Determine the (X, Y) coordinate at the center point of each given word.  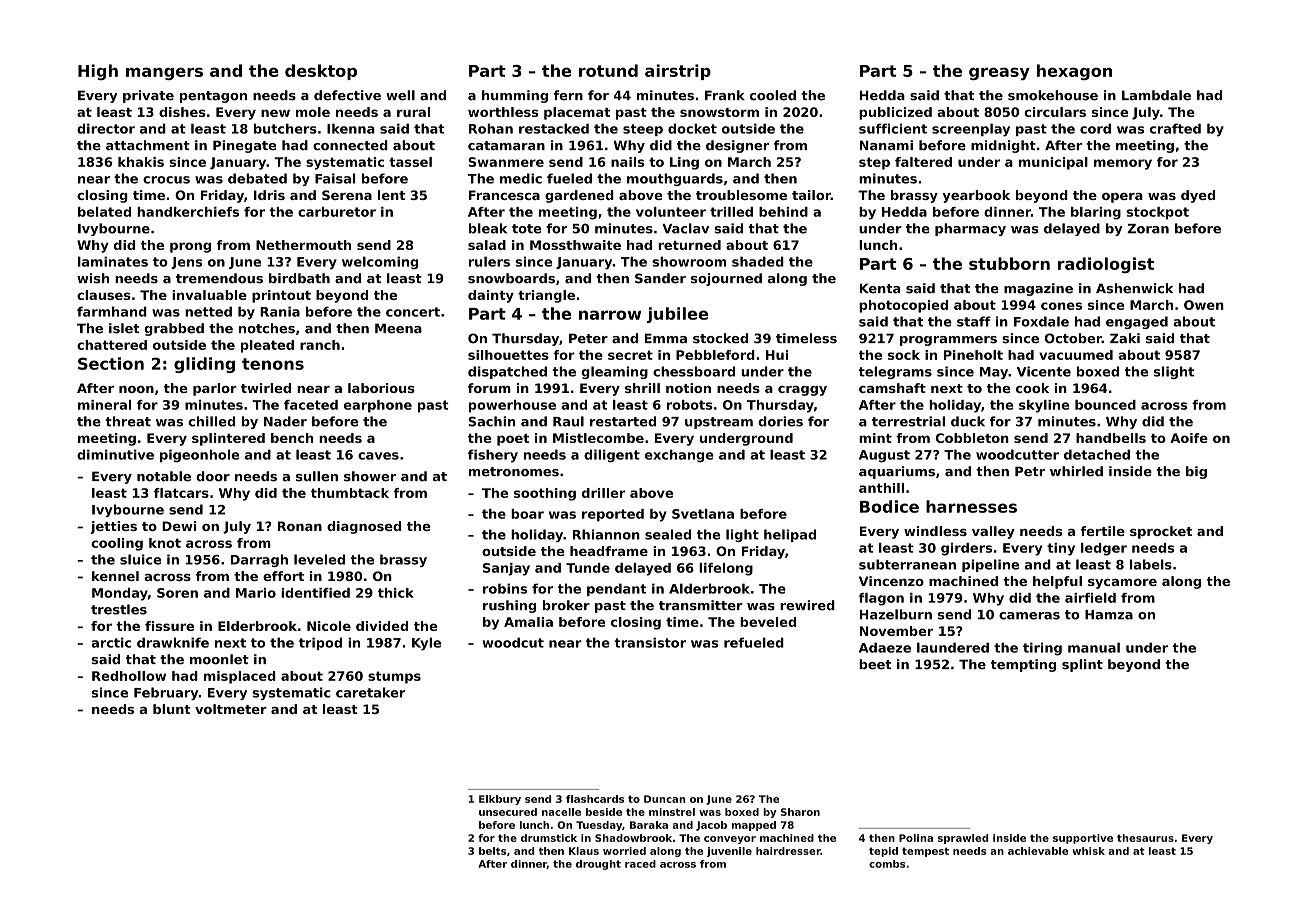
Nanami (886, 145)
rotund (608, 70)
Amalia (528, 622)
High (98, 72)
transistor (650, 642)
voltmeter (231, 709)
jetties (114, 527)
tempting (1023, 665)
